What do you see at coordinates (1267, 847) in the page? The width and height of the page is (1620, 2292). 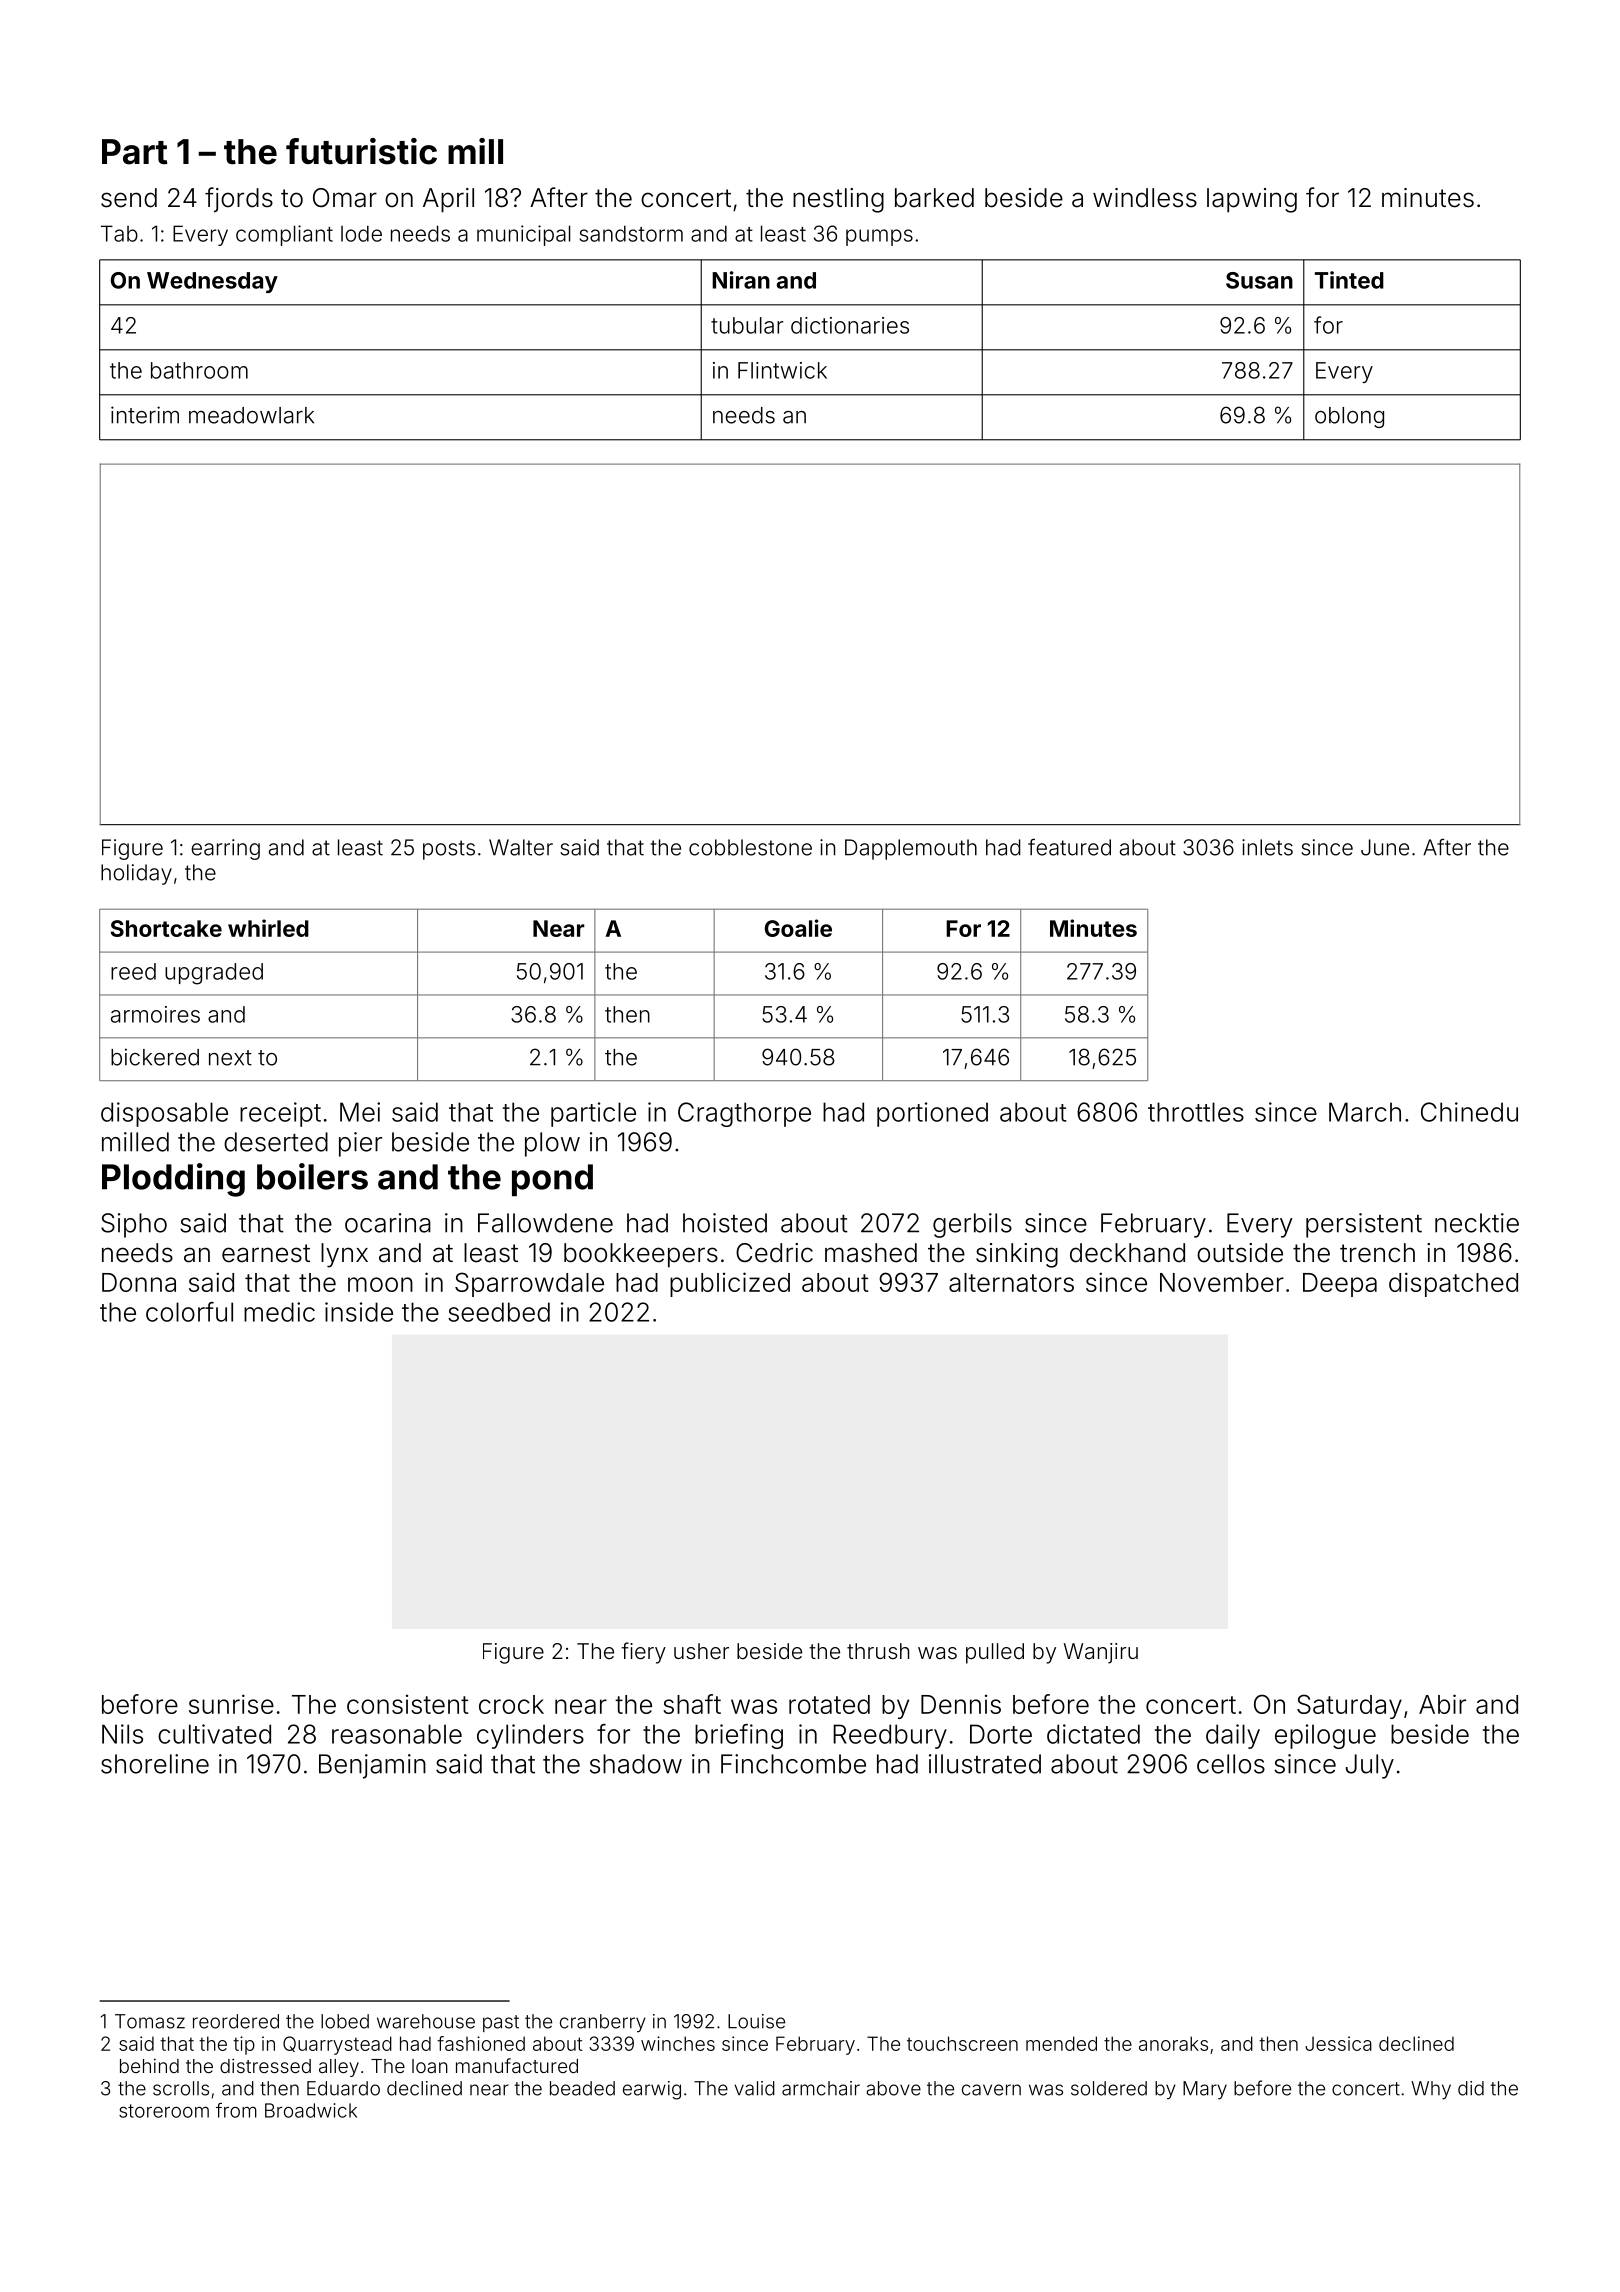 I see `inlets` at bounding box center [1267, 847].
